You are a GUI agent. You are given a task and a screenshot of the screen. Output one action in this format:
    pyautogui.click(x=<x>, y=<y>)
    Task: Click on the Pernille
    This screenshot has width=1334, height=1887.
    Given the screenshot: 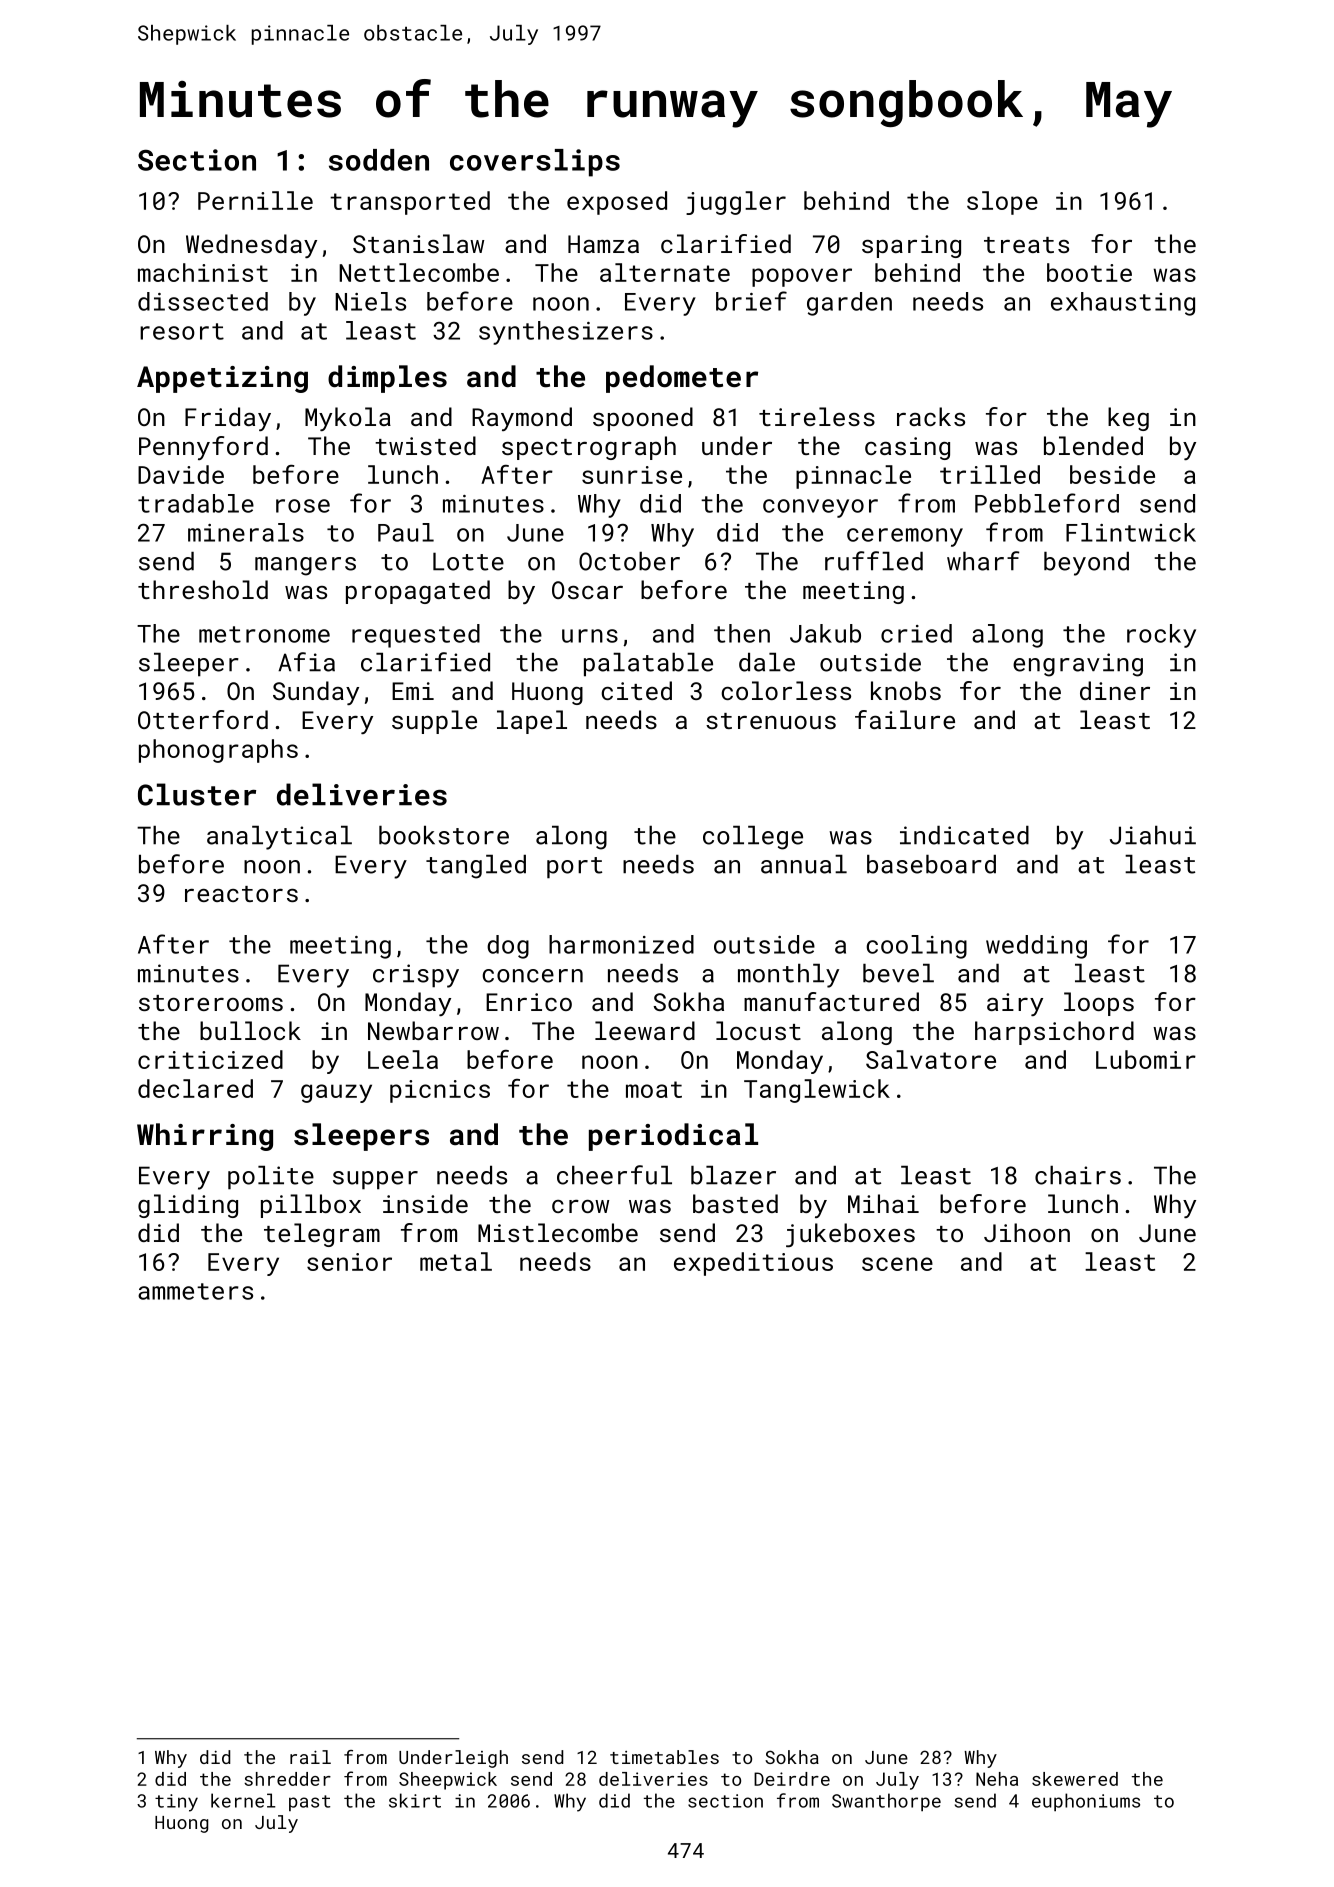 What is the action you would take?
    pyautogui.click(x=255, y=200)
